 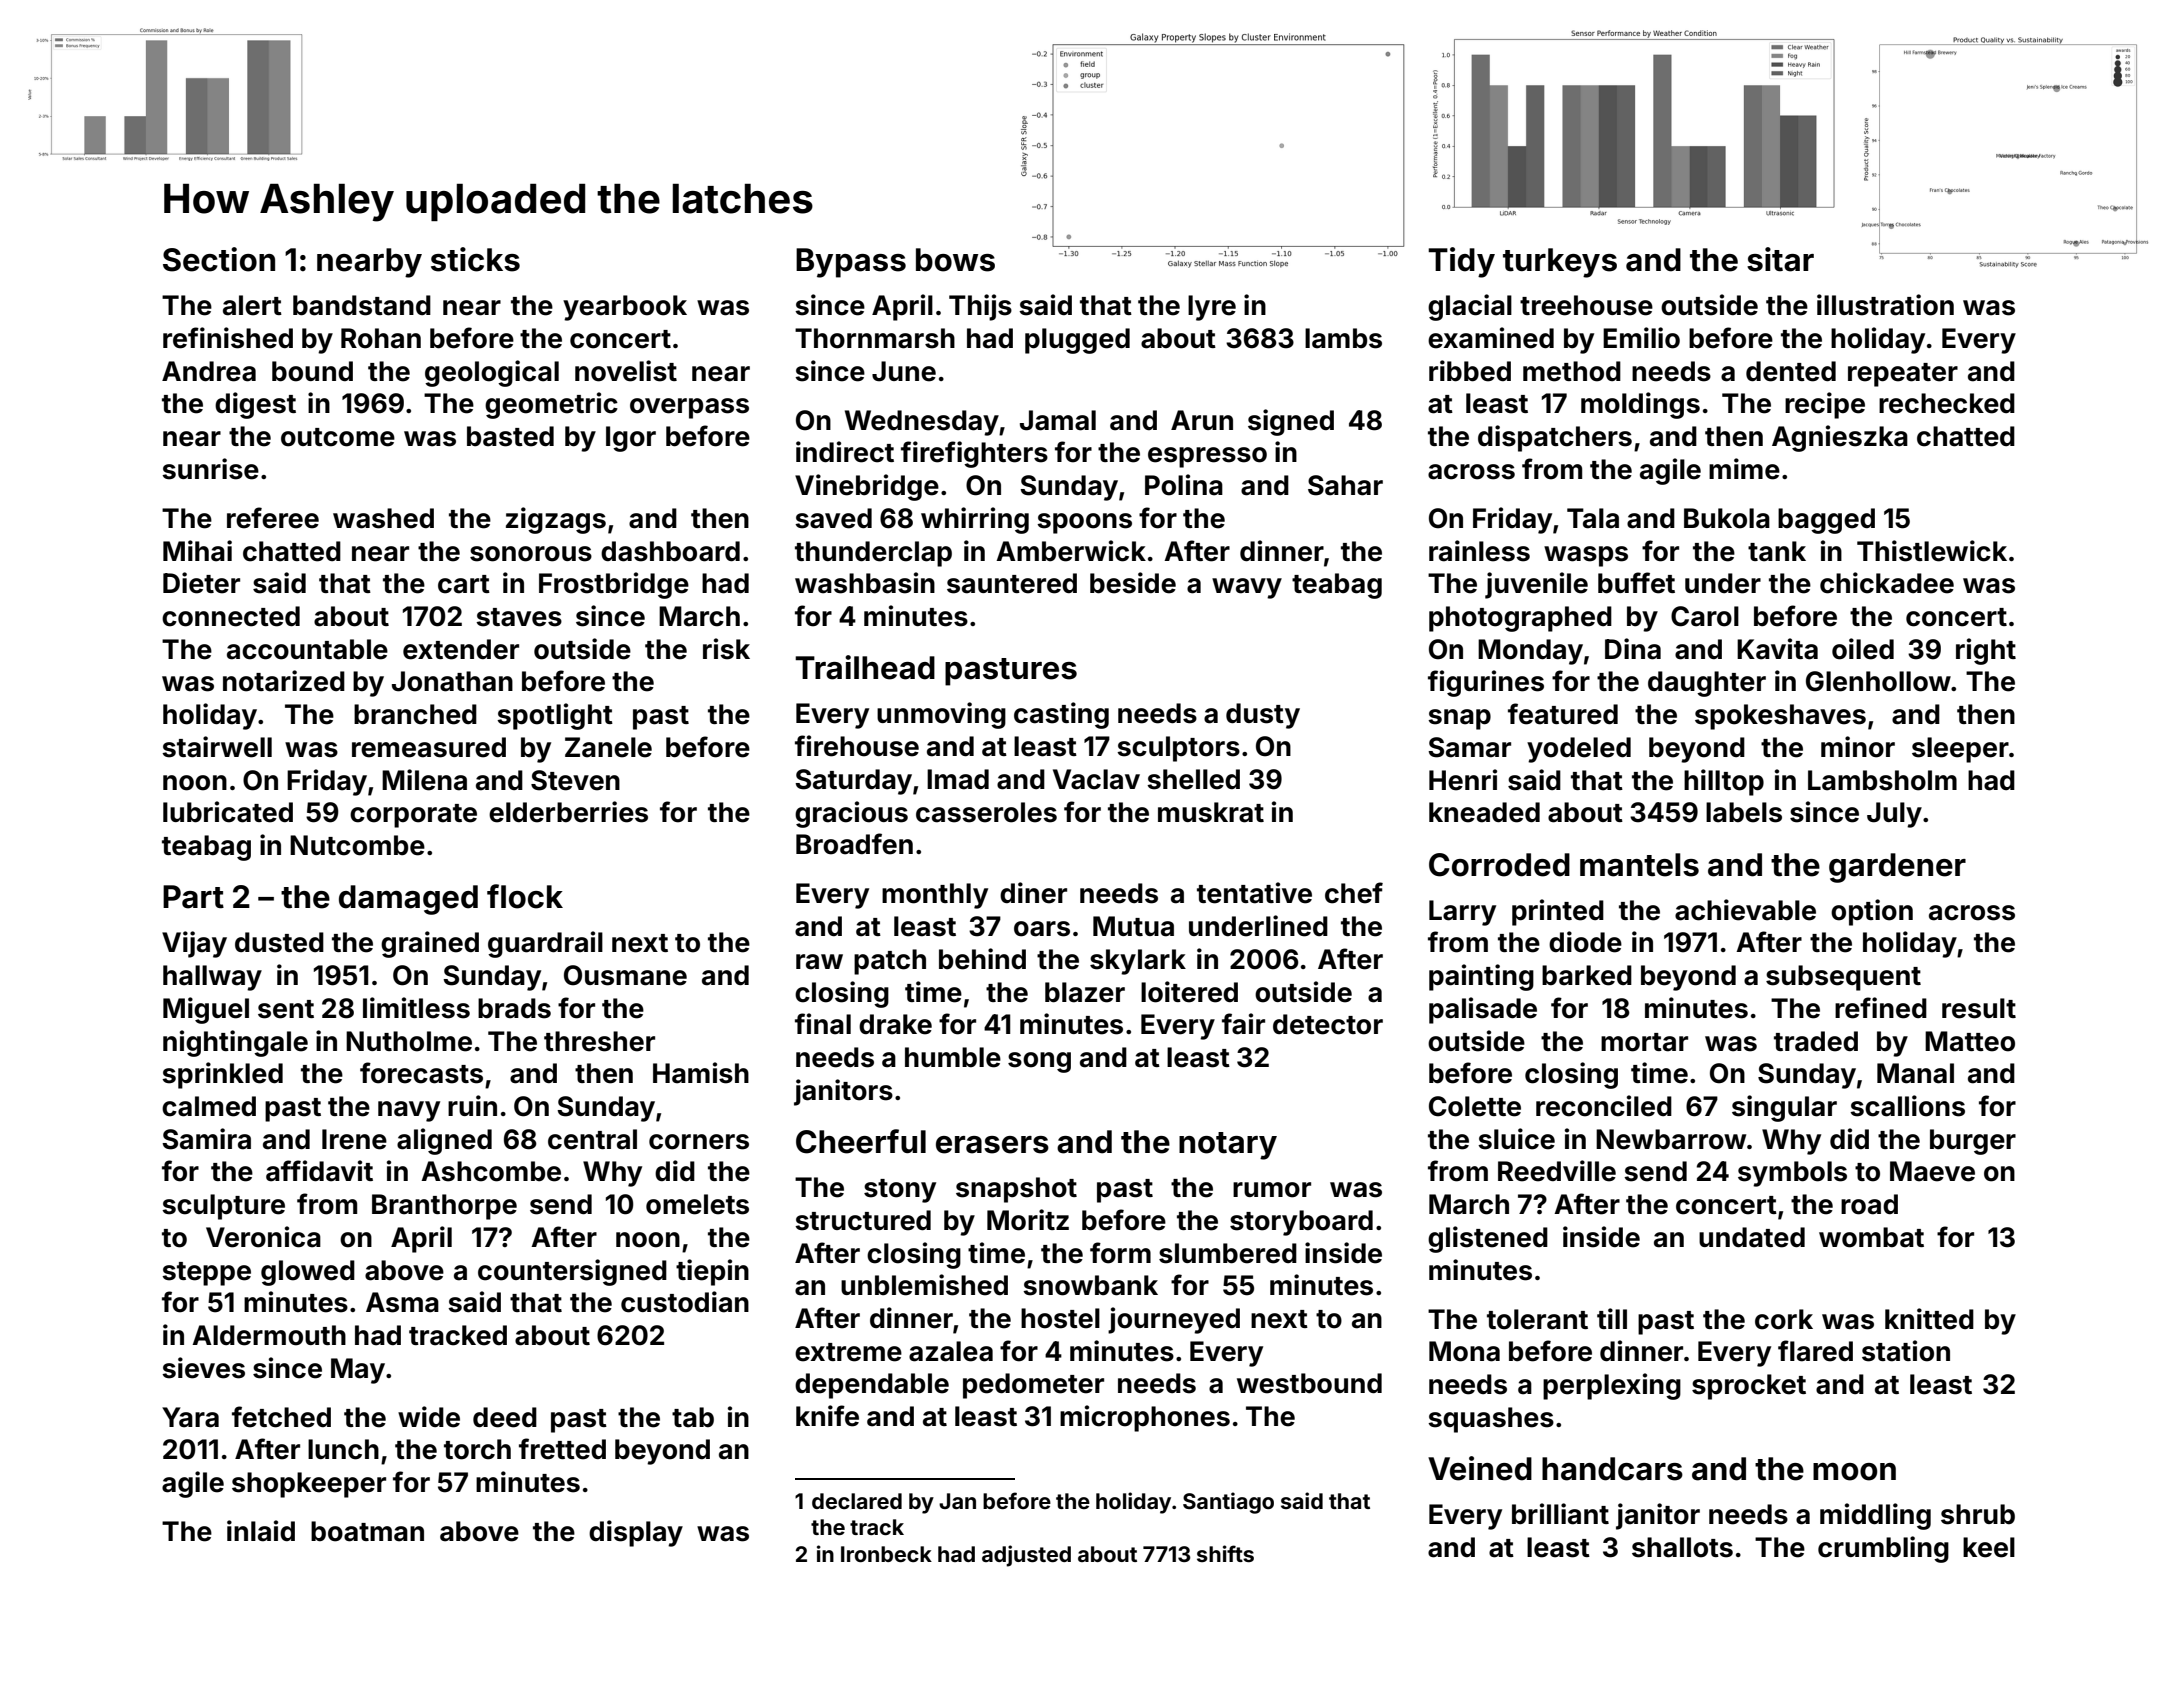 What do you see at coordinates (472, 1105) in the screenshot?
I see `ruin` at bounding box center [472, 1105].
